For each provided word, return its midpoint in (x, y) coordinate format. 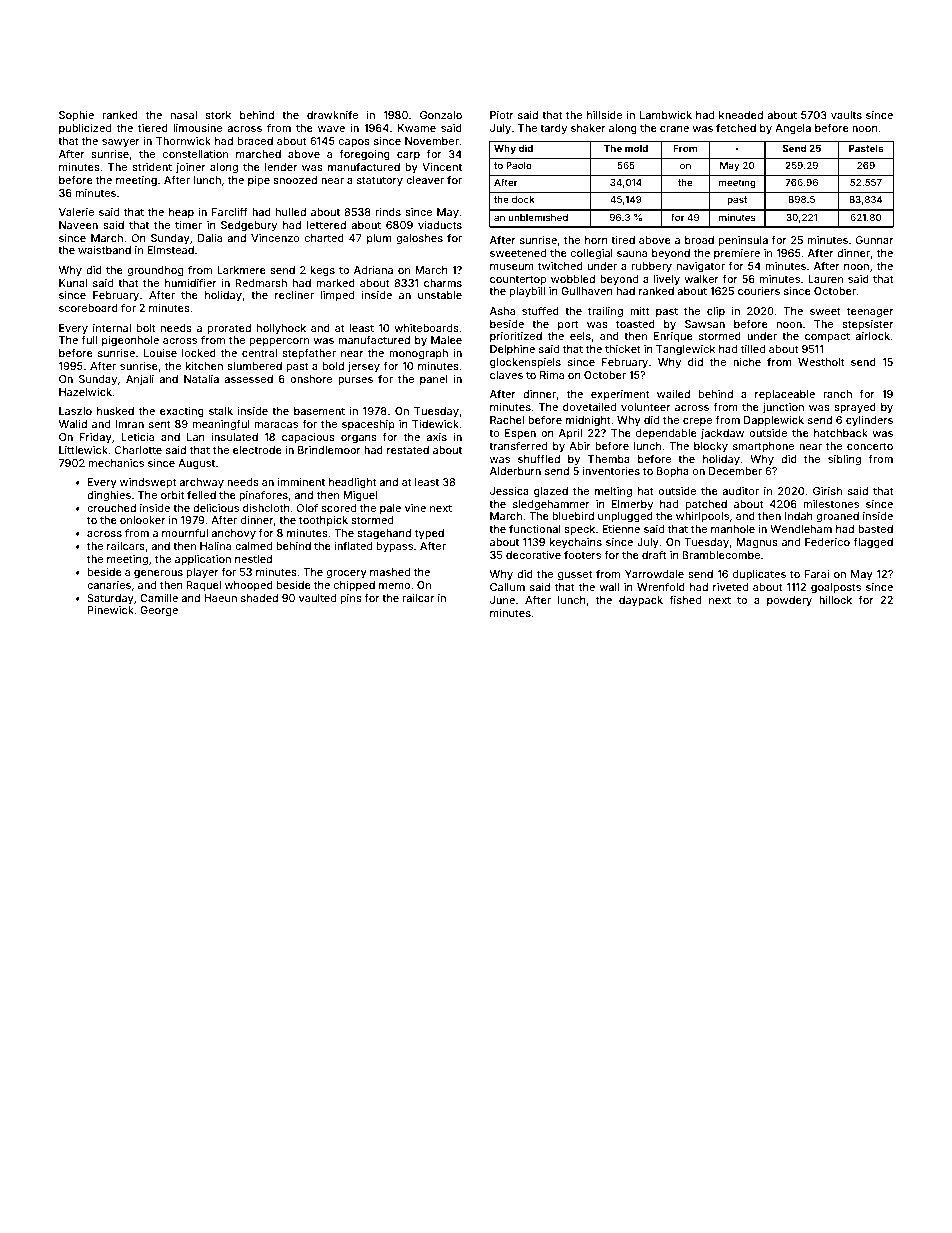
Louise (160, 353)
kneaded (741, 115)
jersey (364, 367)
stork (218, 115)
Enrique (673, 337)
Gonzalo (441, 115)
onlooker (142, 520)
